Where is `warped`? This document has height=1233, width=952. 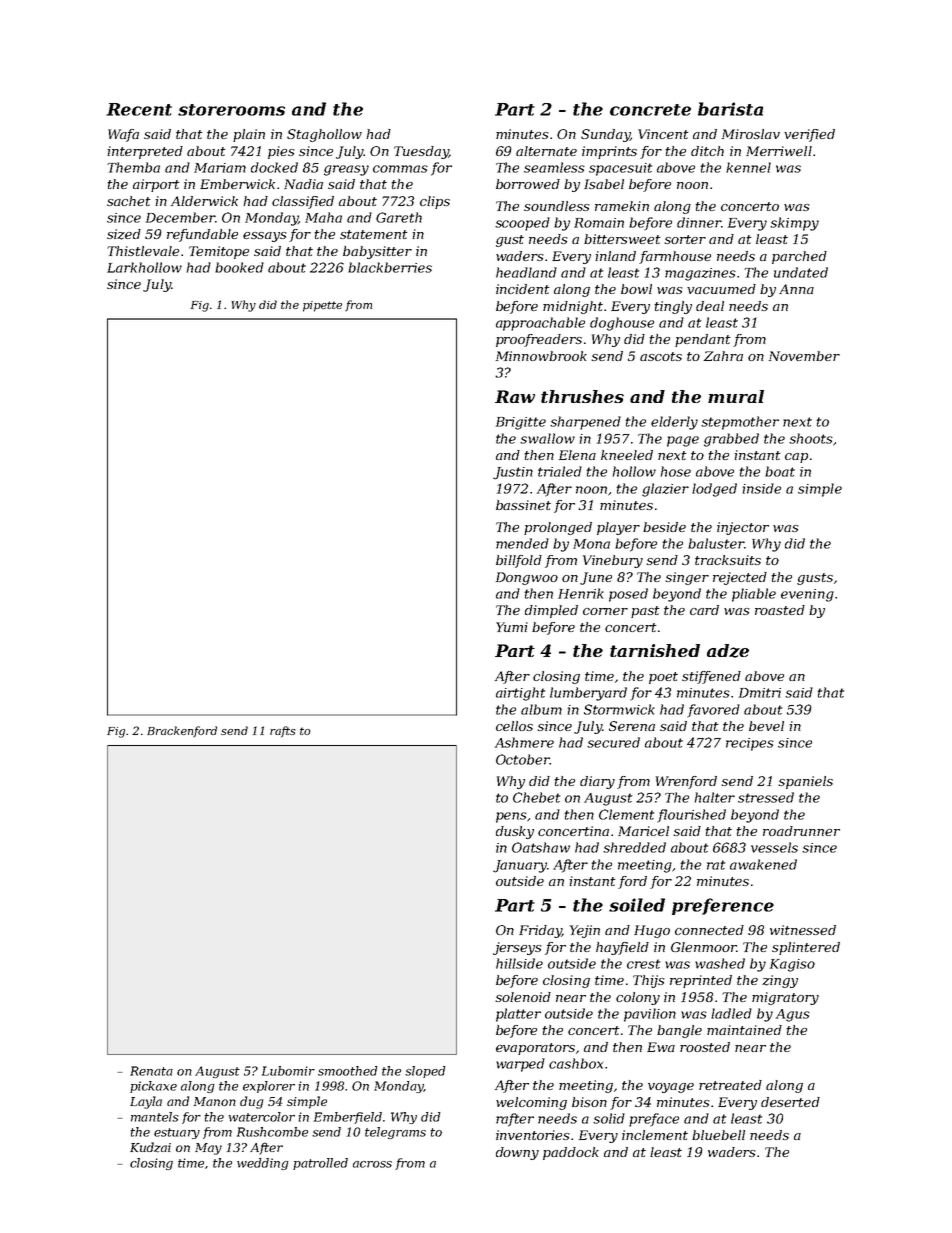 warped is located at coordinates (520, 1065).
